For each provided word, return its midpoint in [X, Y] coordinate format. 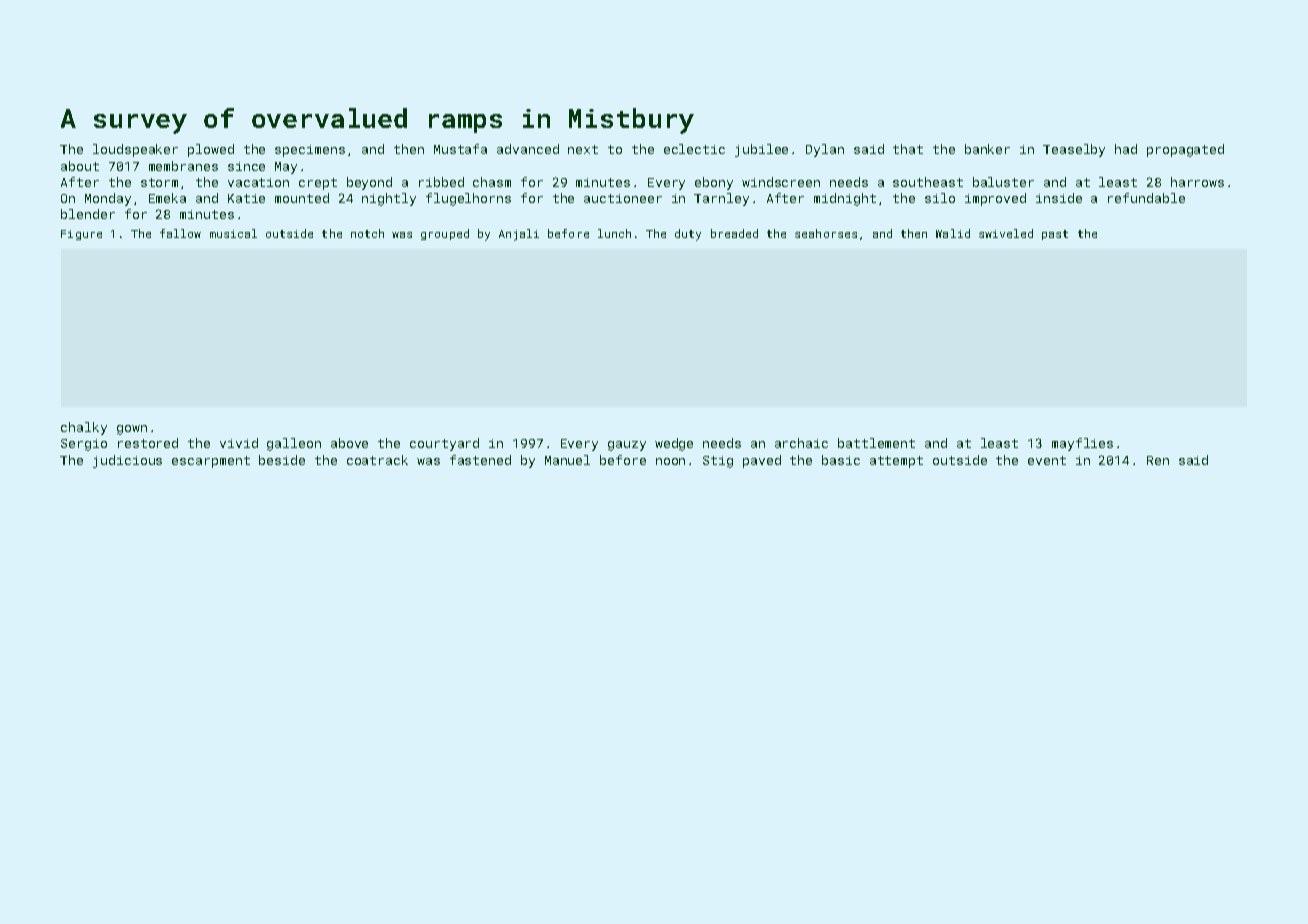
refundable [1146, 198]
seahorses [826, 233]
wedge [674, 444]
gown [132, 430]
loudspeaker [135, 150]
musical [233, 233]
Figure [81, 235]
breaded [734, 233]
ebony [714, 183]
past [1055, 235]
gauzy [627, 446]
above [349, 443]
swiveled [1006, 233]
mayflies [1082, 444]
